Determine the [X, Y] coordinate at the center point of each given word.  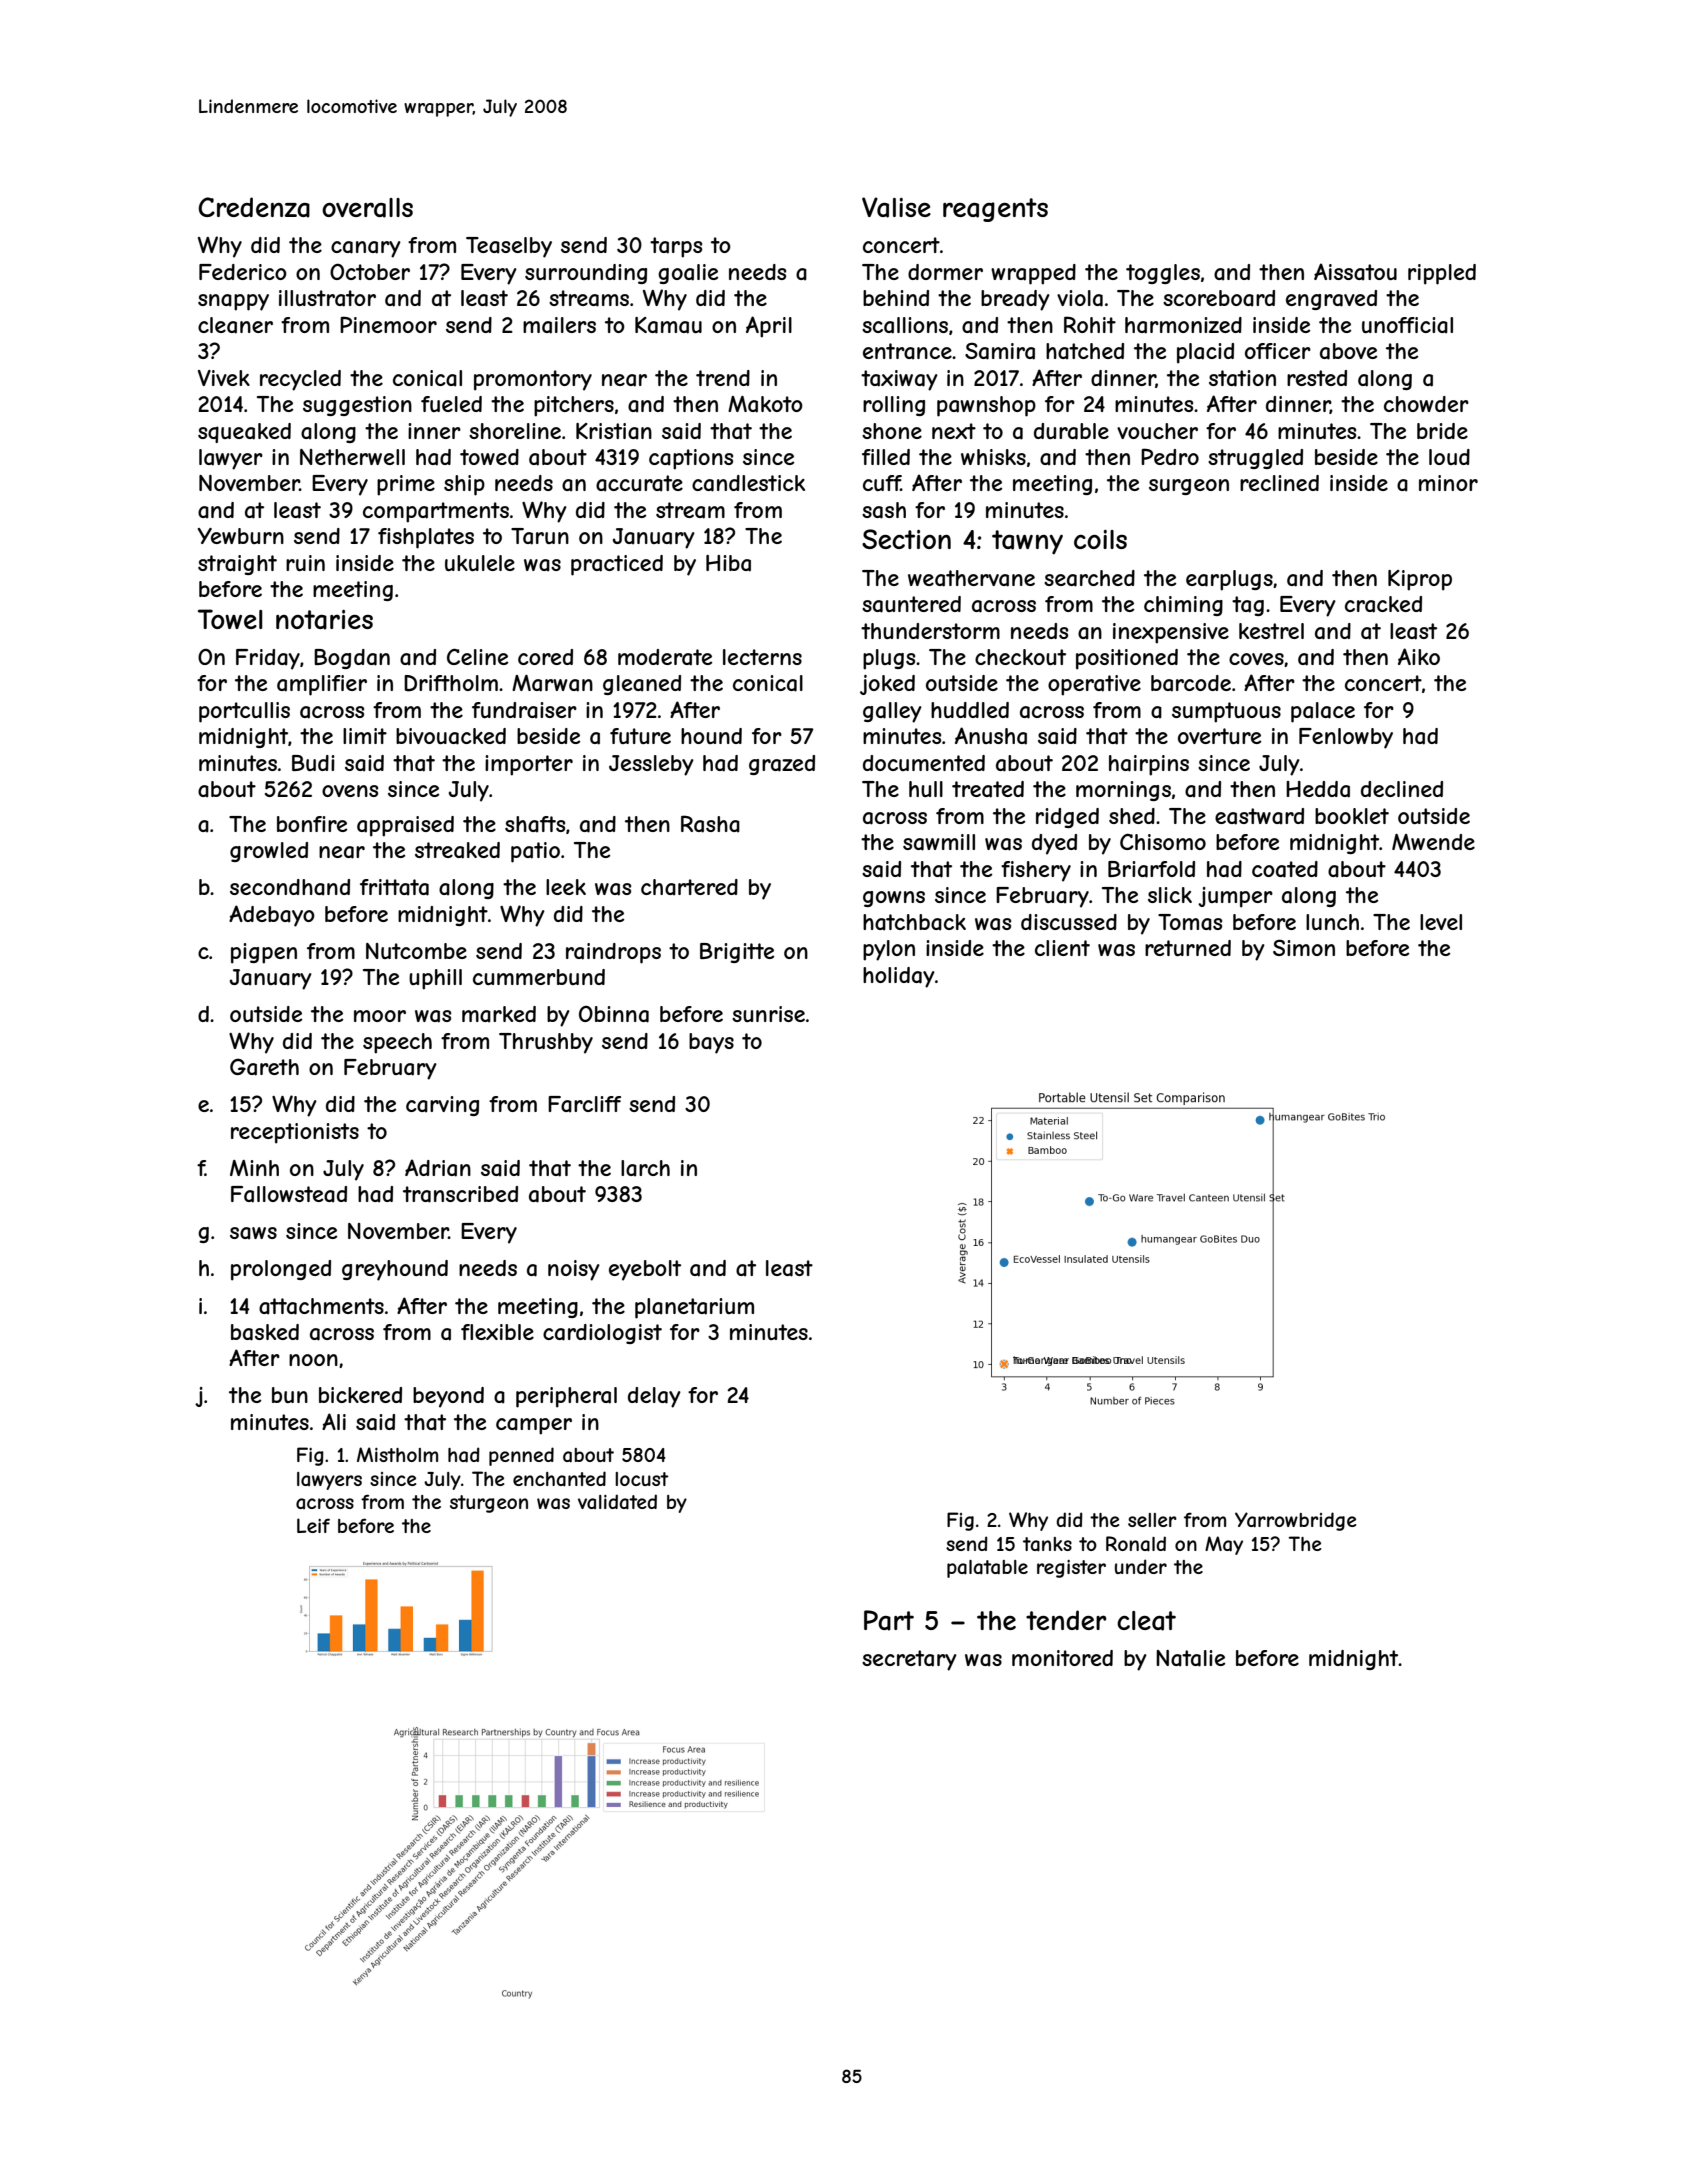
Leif [313, 1525]
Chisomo [1163, 842]
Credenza [254, 207]
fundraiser [524, 710]
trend [723, 378]
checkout [1020, 657]
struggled [1255, 459]
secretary [909, 1660]
